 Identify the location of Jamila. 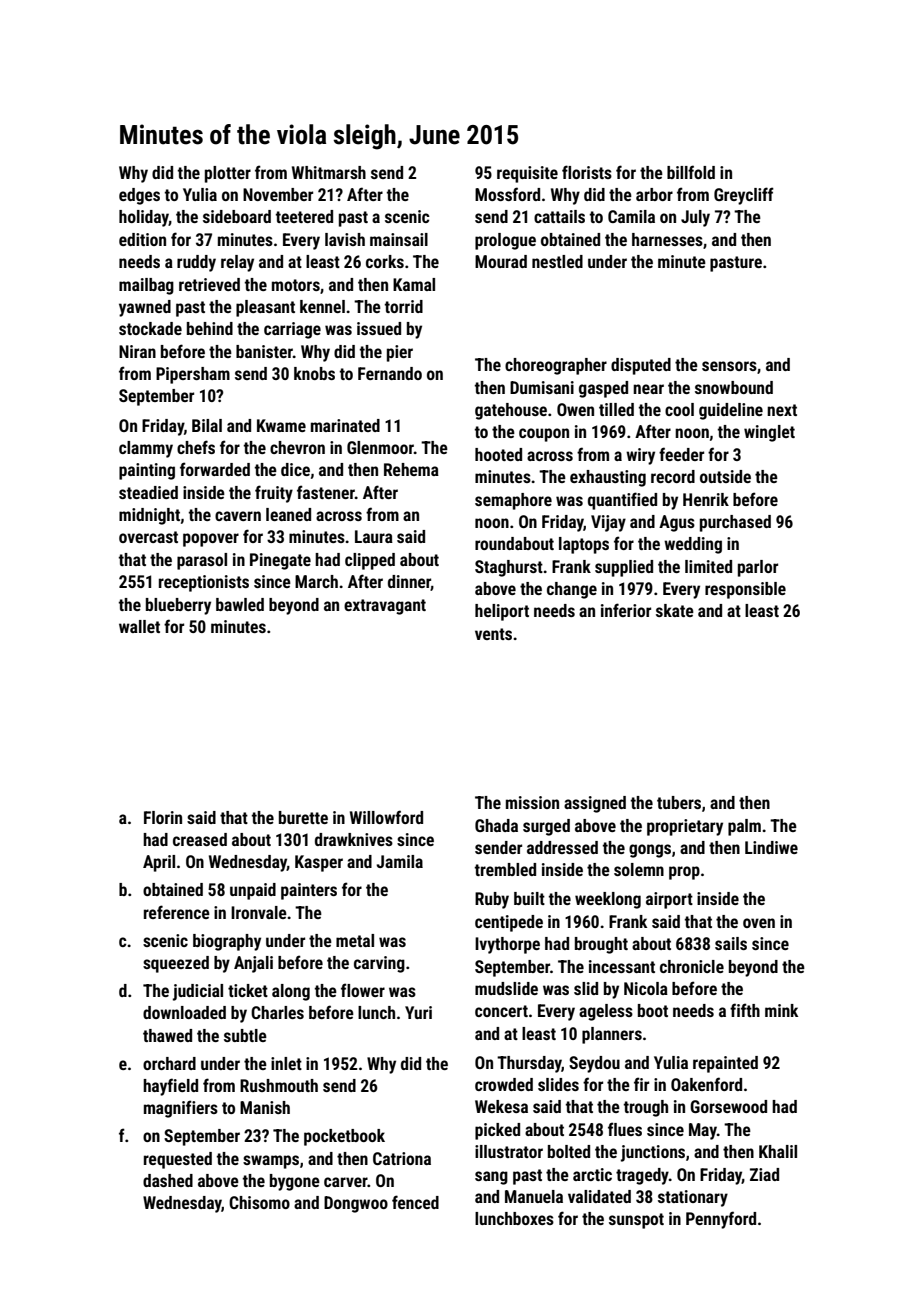
(399, 861).
